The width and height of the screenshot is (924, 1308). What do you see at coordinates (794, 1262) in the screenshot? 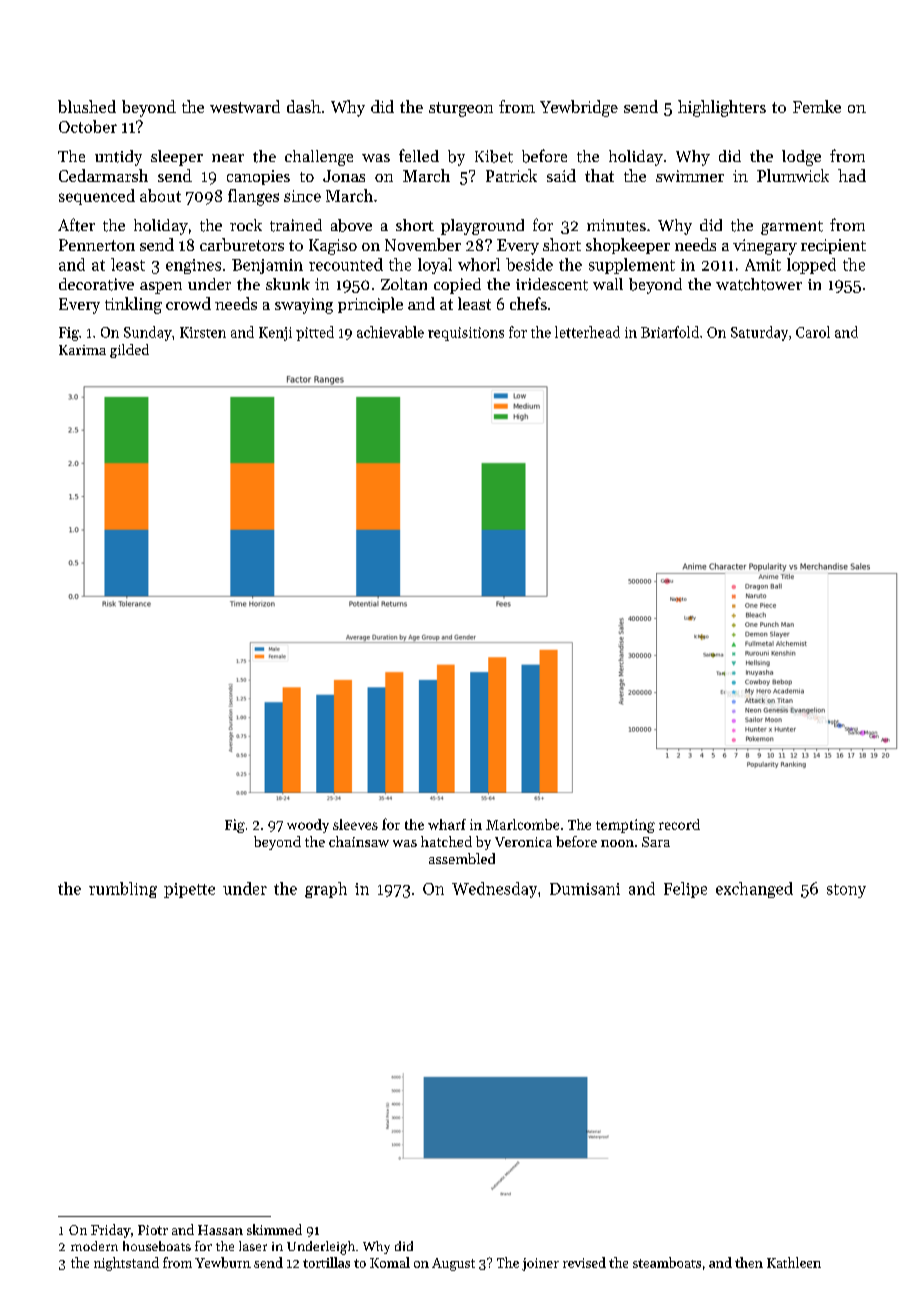
I see `Kathleen` at bounding box center [794, 1262].
